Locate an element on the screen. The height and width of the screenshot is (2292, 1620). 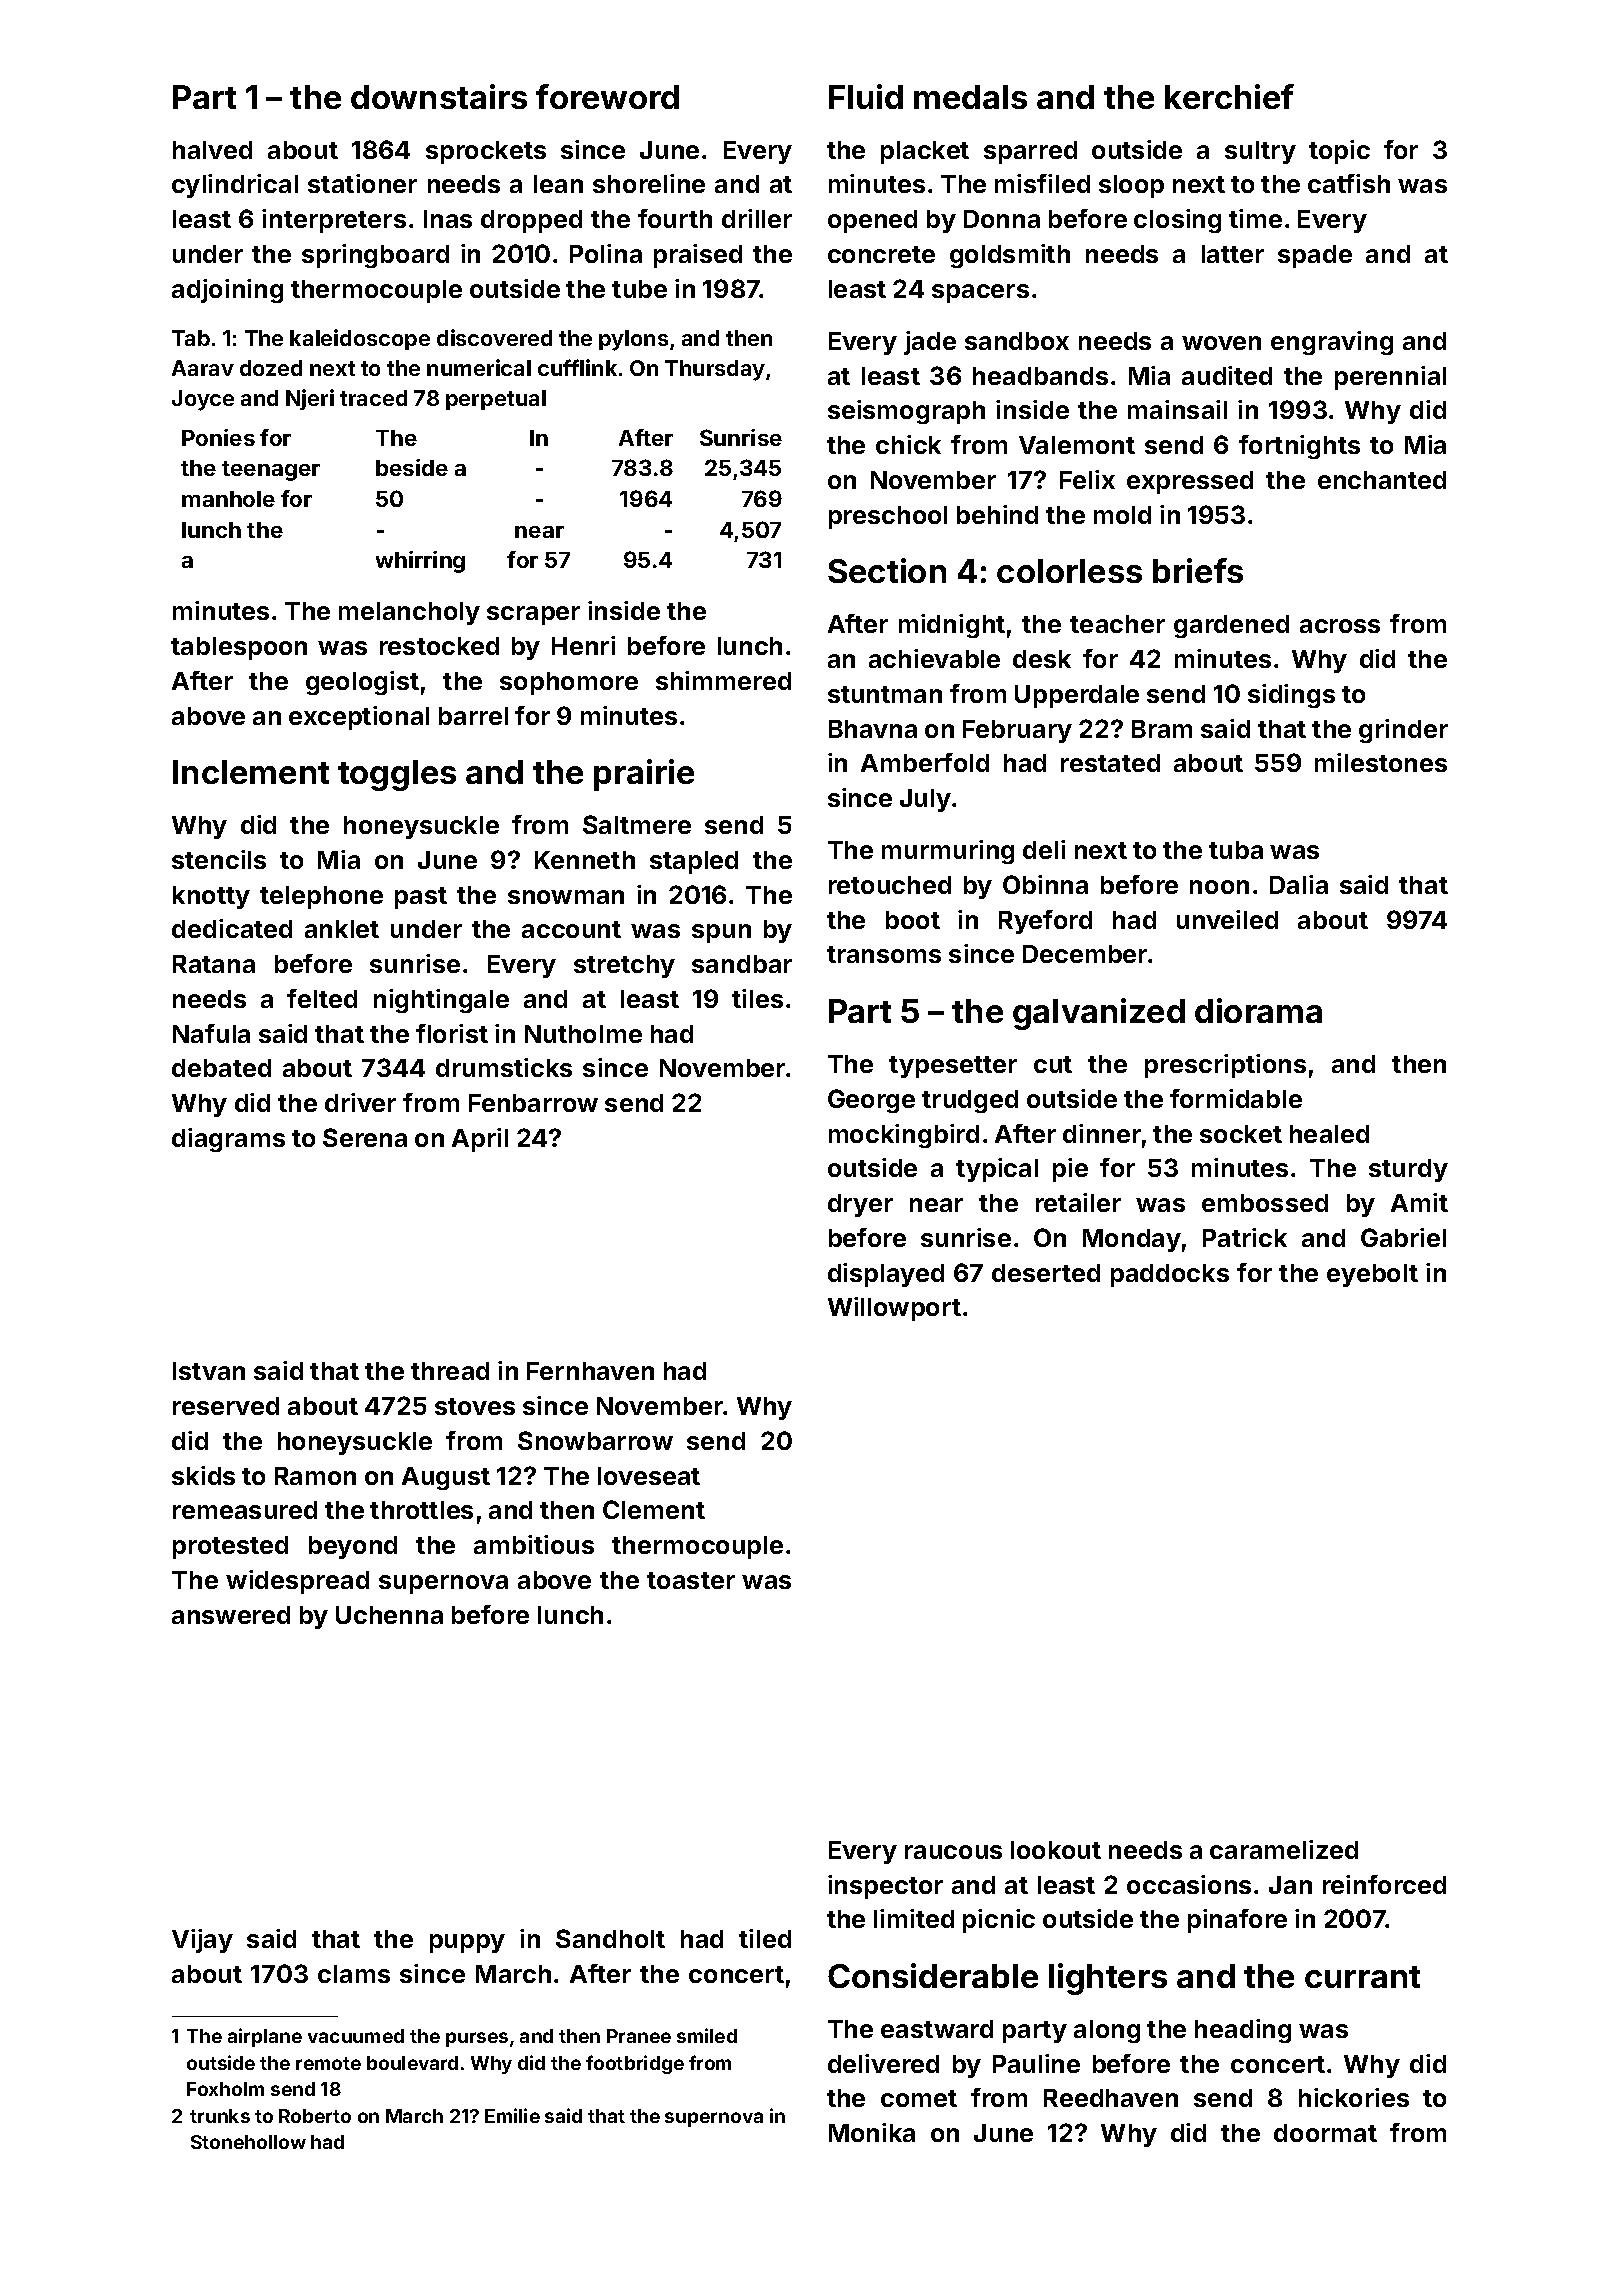
kerchief is located at coordinates (1229, 96).
